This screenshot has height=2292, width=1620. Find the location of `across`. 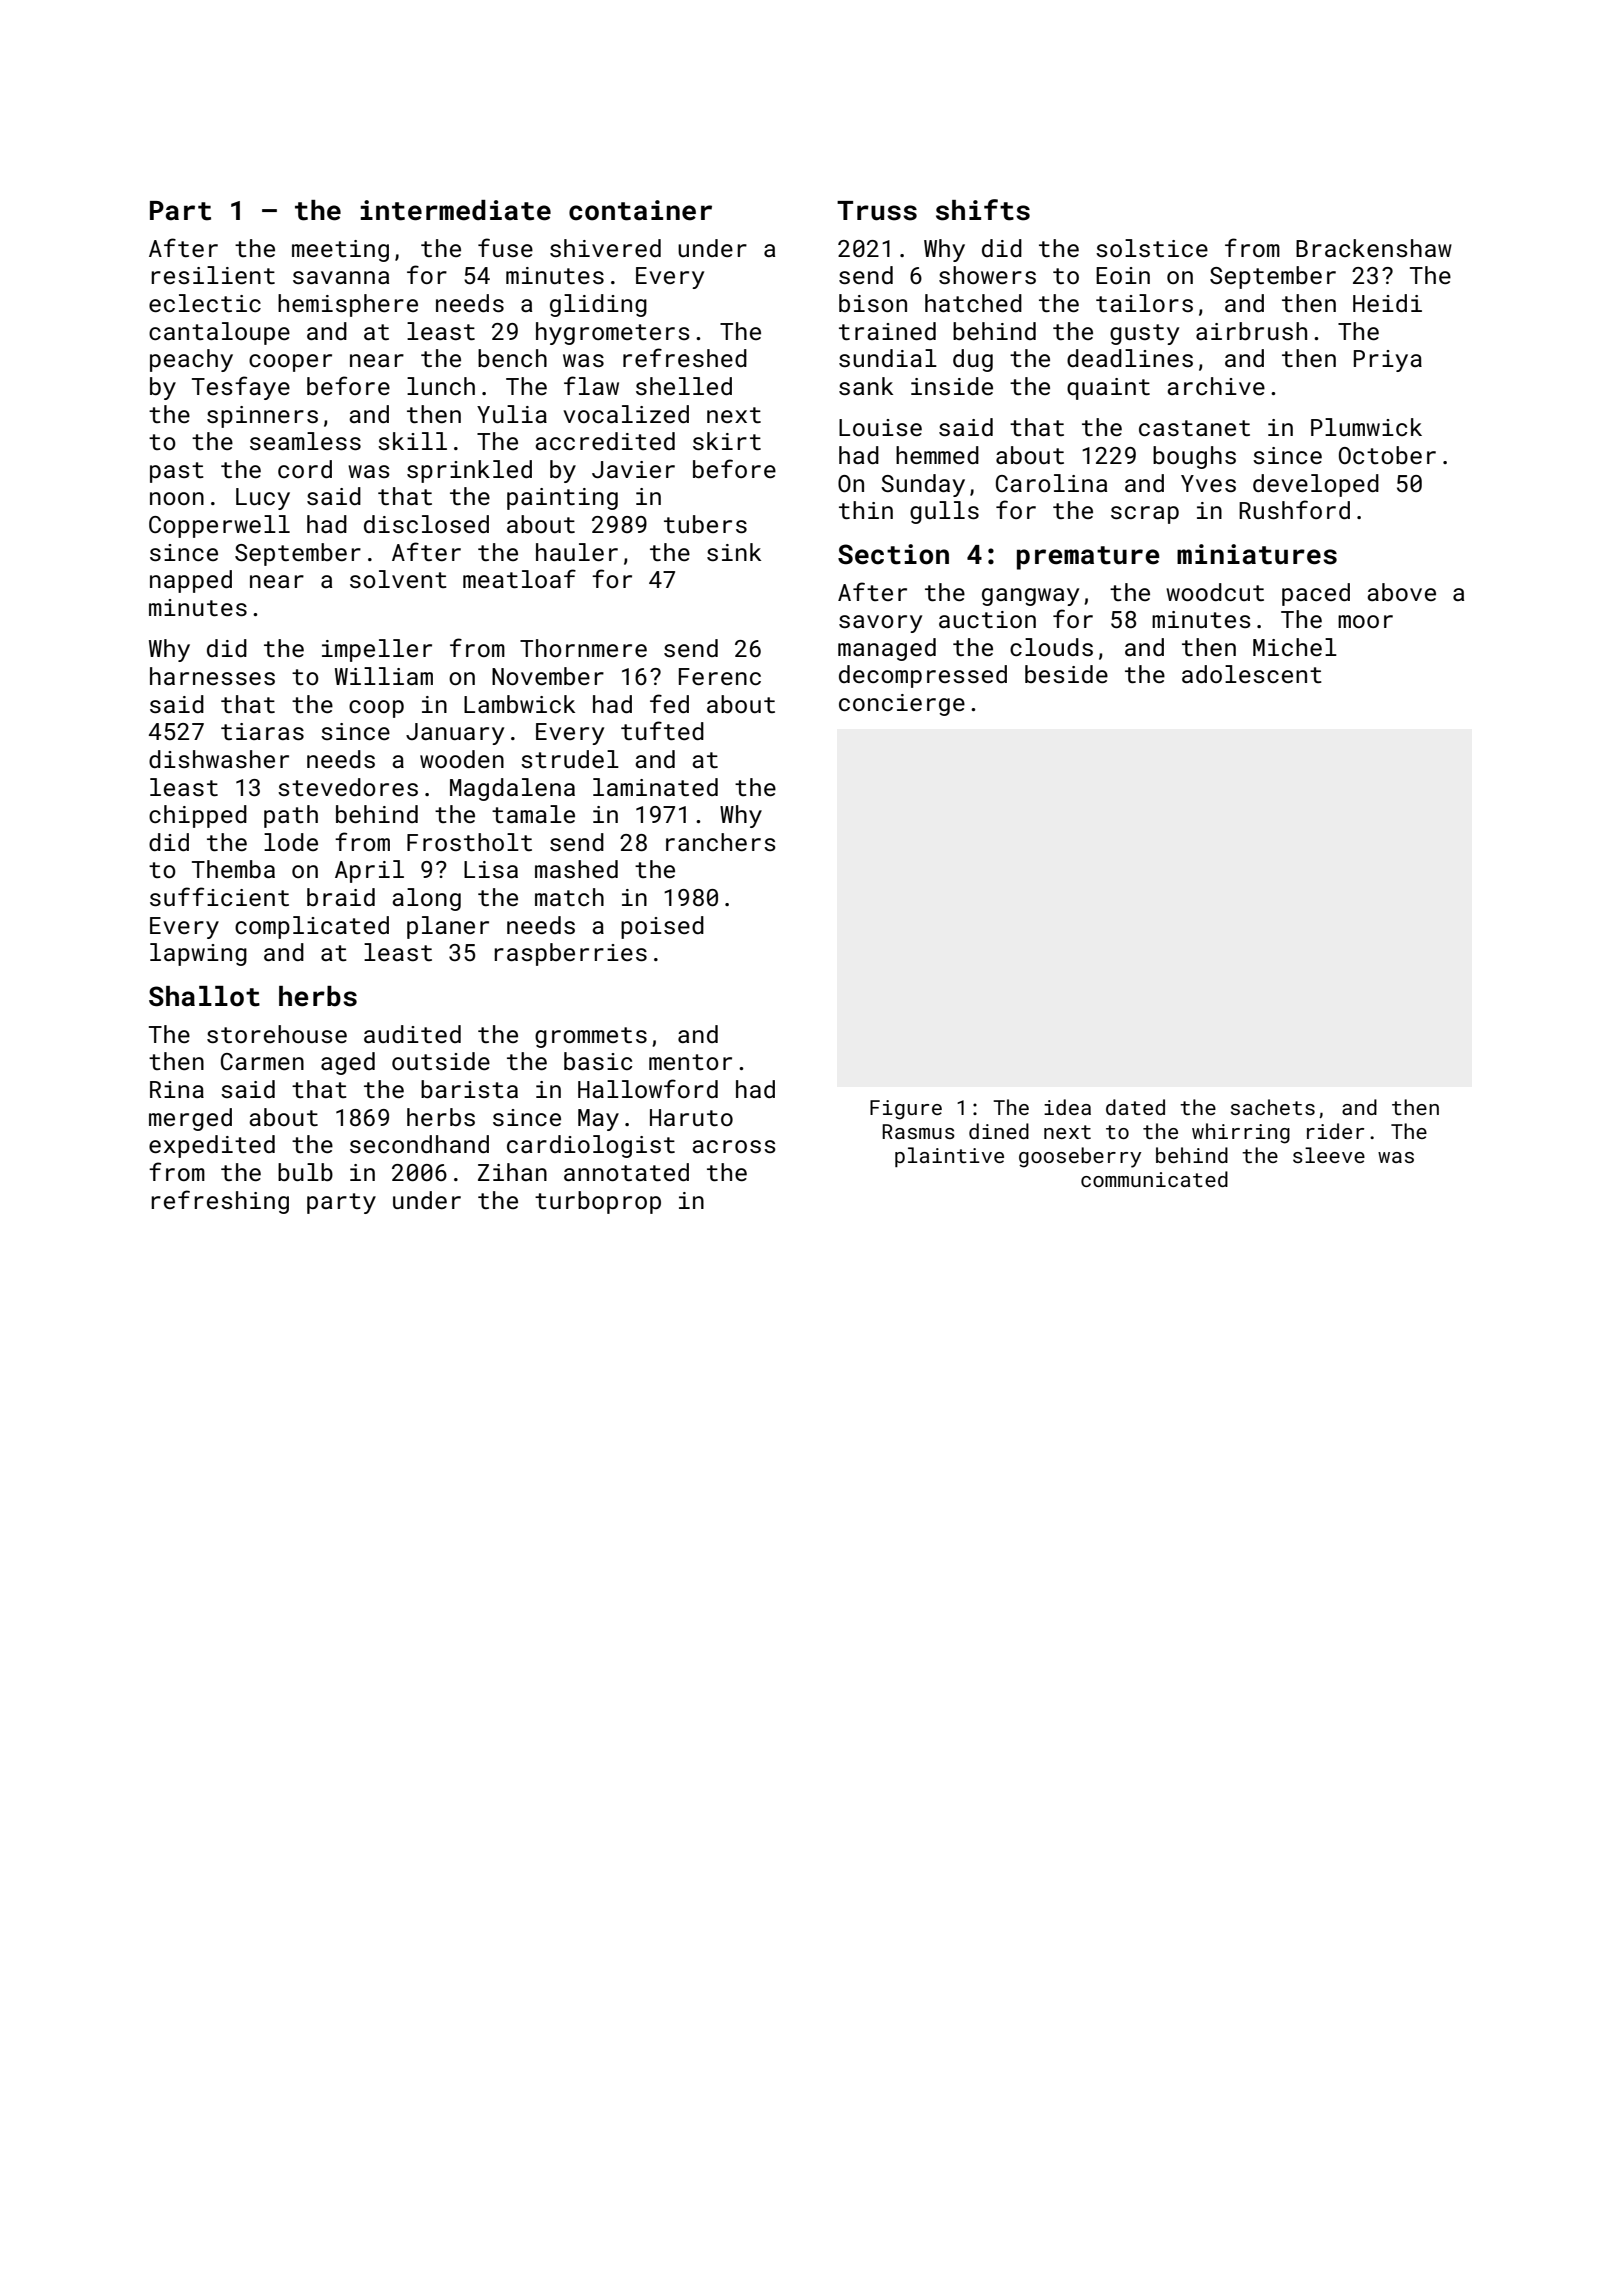

across is located at coordinates (734, 1146).
